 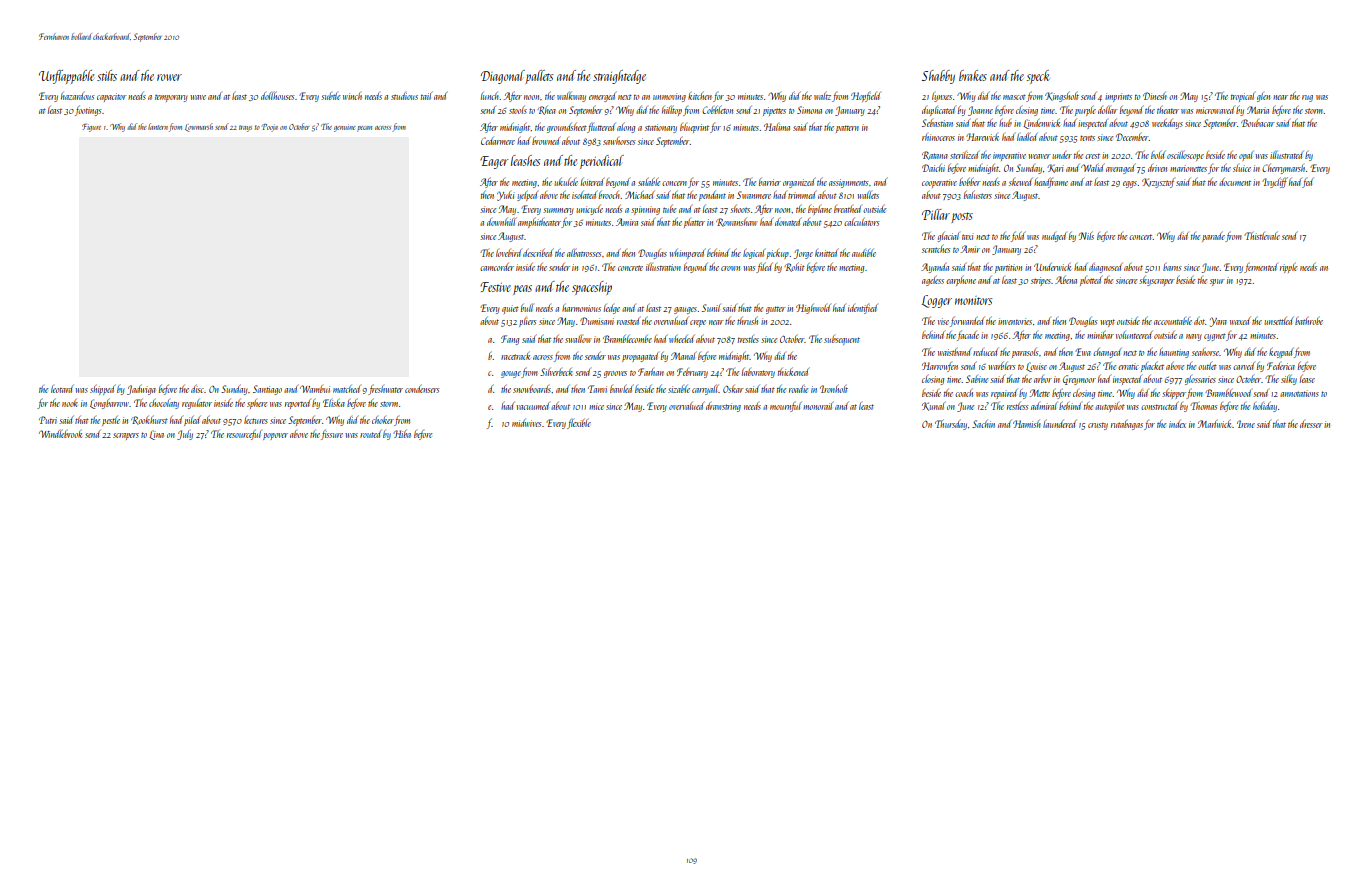 What do you see at coordinates (1155, 96) in the document?
I see `Dinesh` at bounding box center [1155, 96].
